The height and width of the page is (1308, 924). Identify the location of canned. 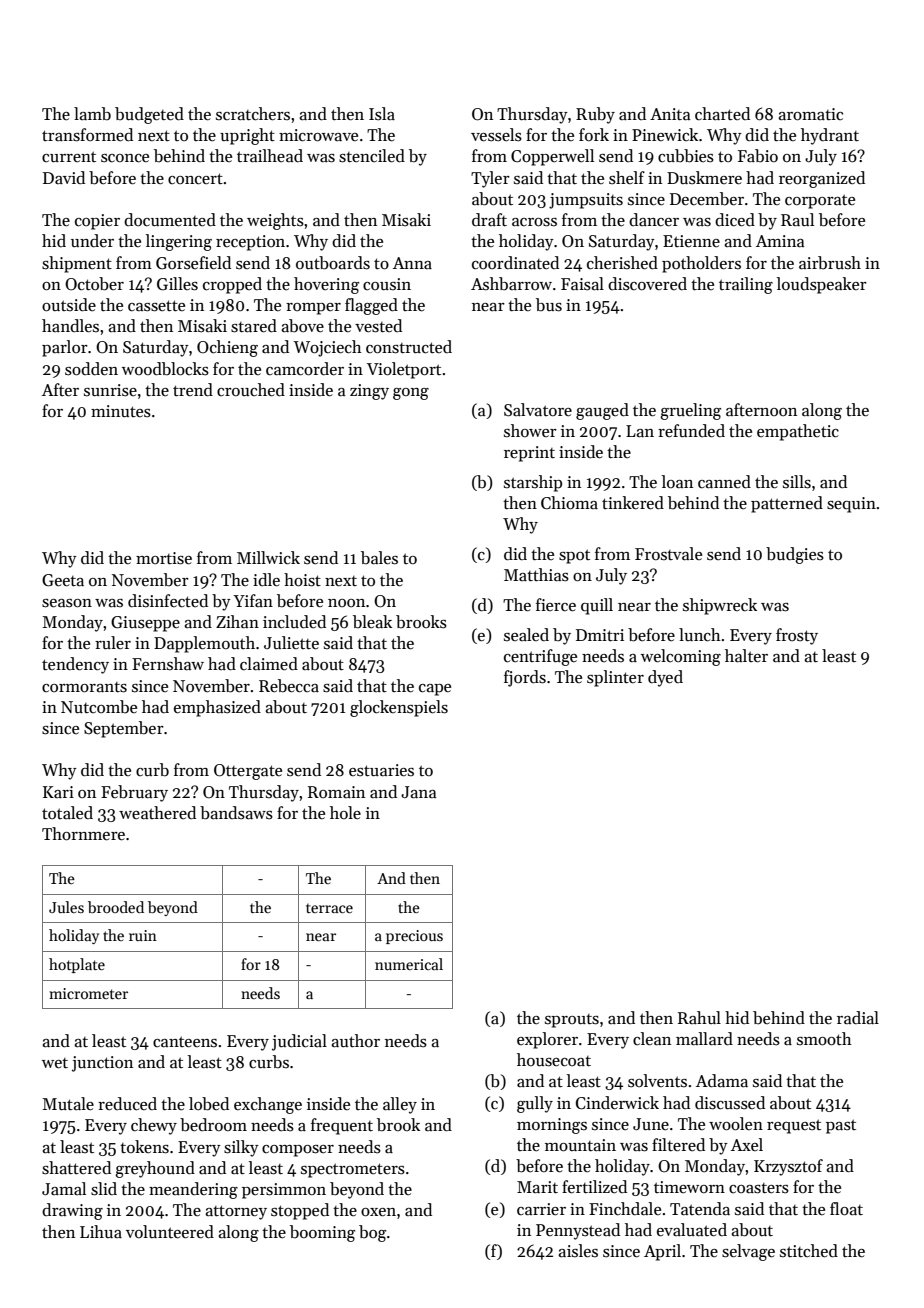
(724, 482).
